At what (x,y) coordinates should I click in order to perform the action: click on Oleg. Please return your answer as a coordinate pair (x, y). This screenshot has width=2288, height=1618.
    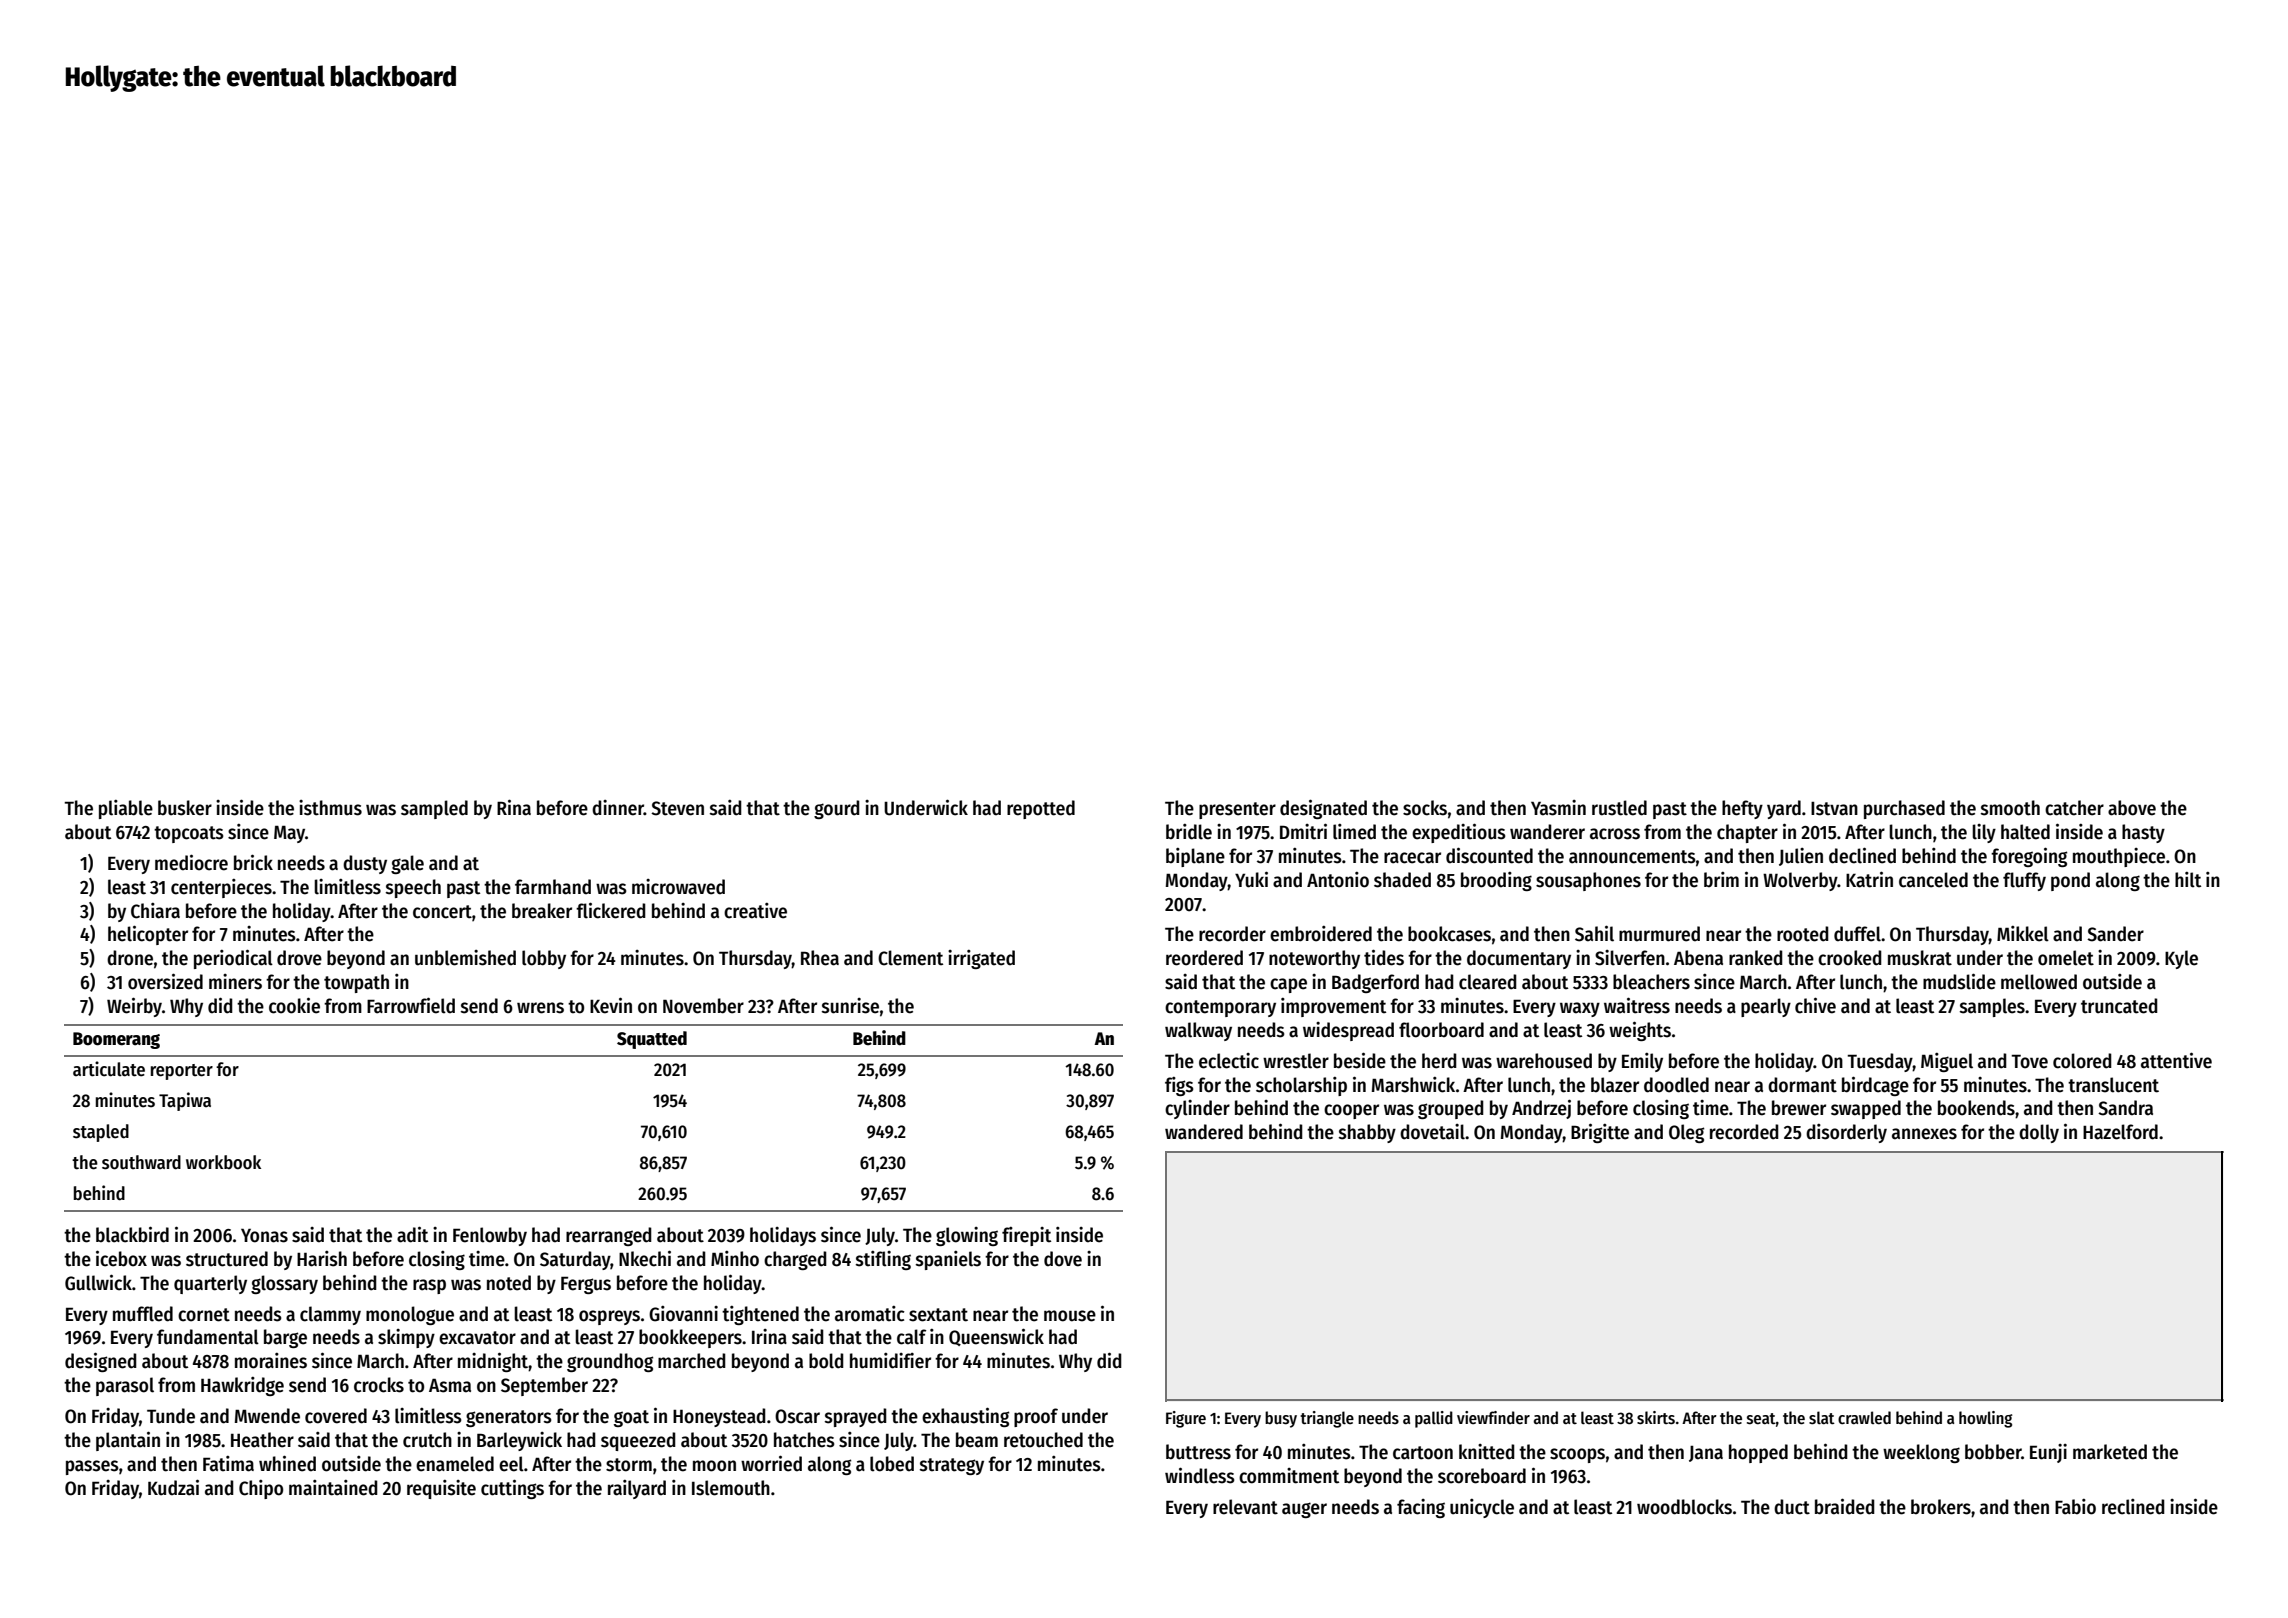
    Looking at the image, I should click on (1686, 1133).
